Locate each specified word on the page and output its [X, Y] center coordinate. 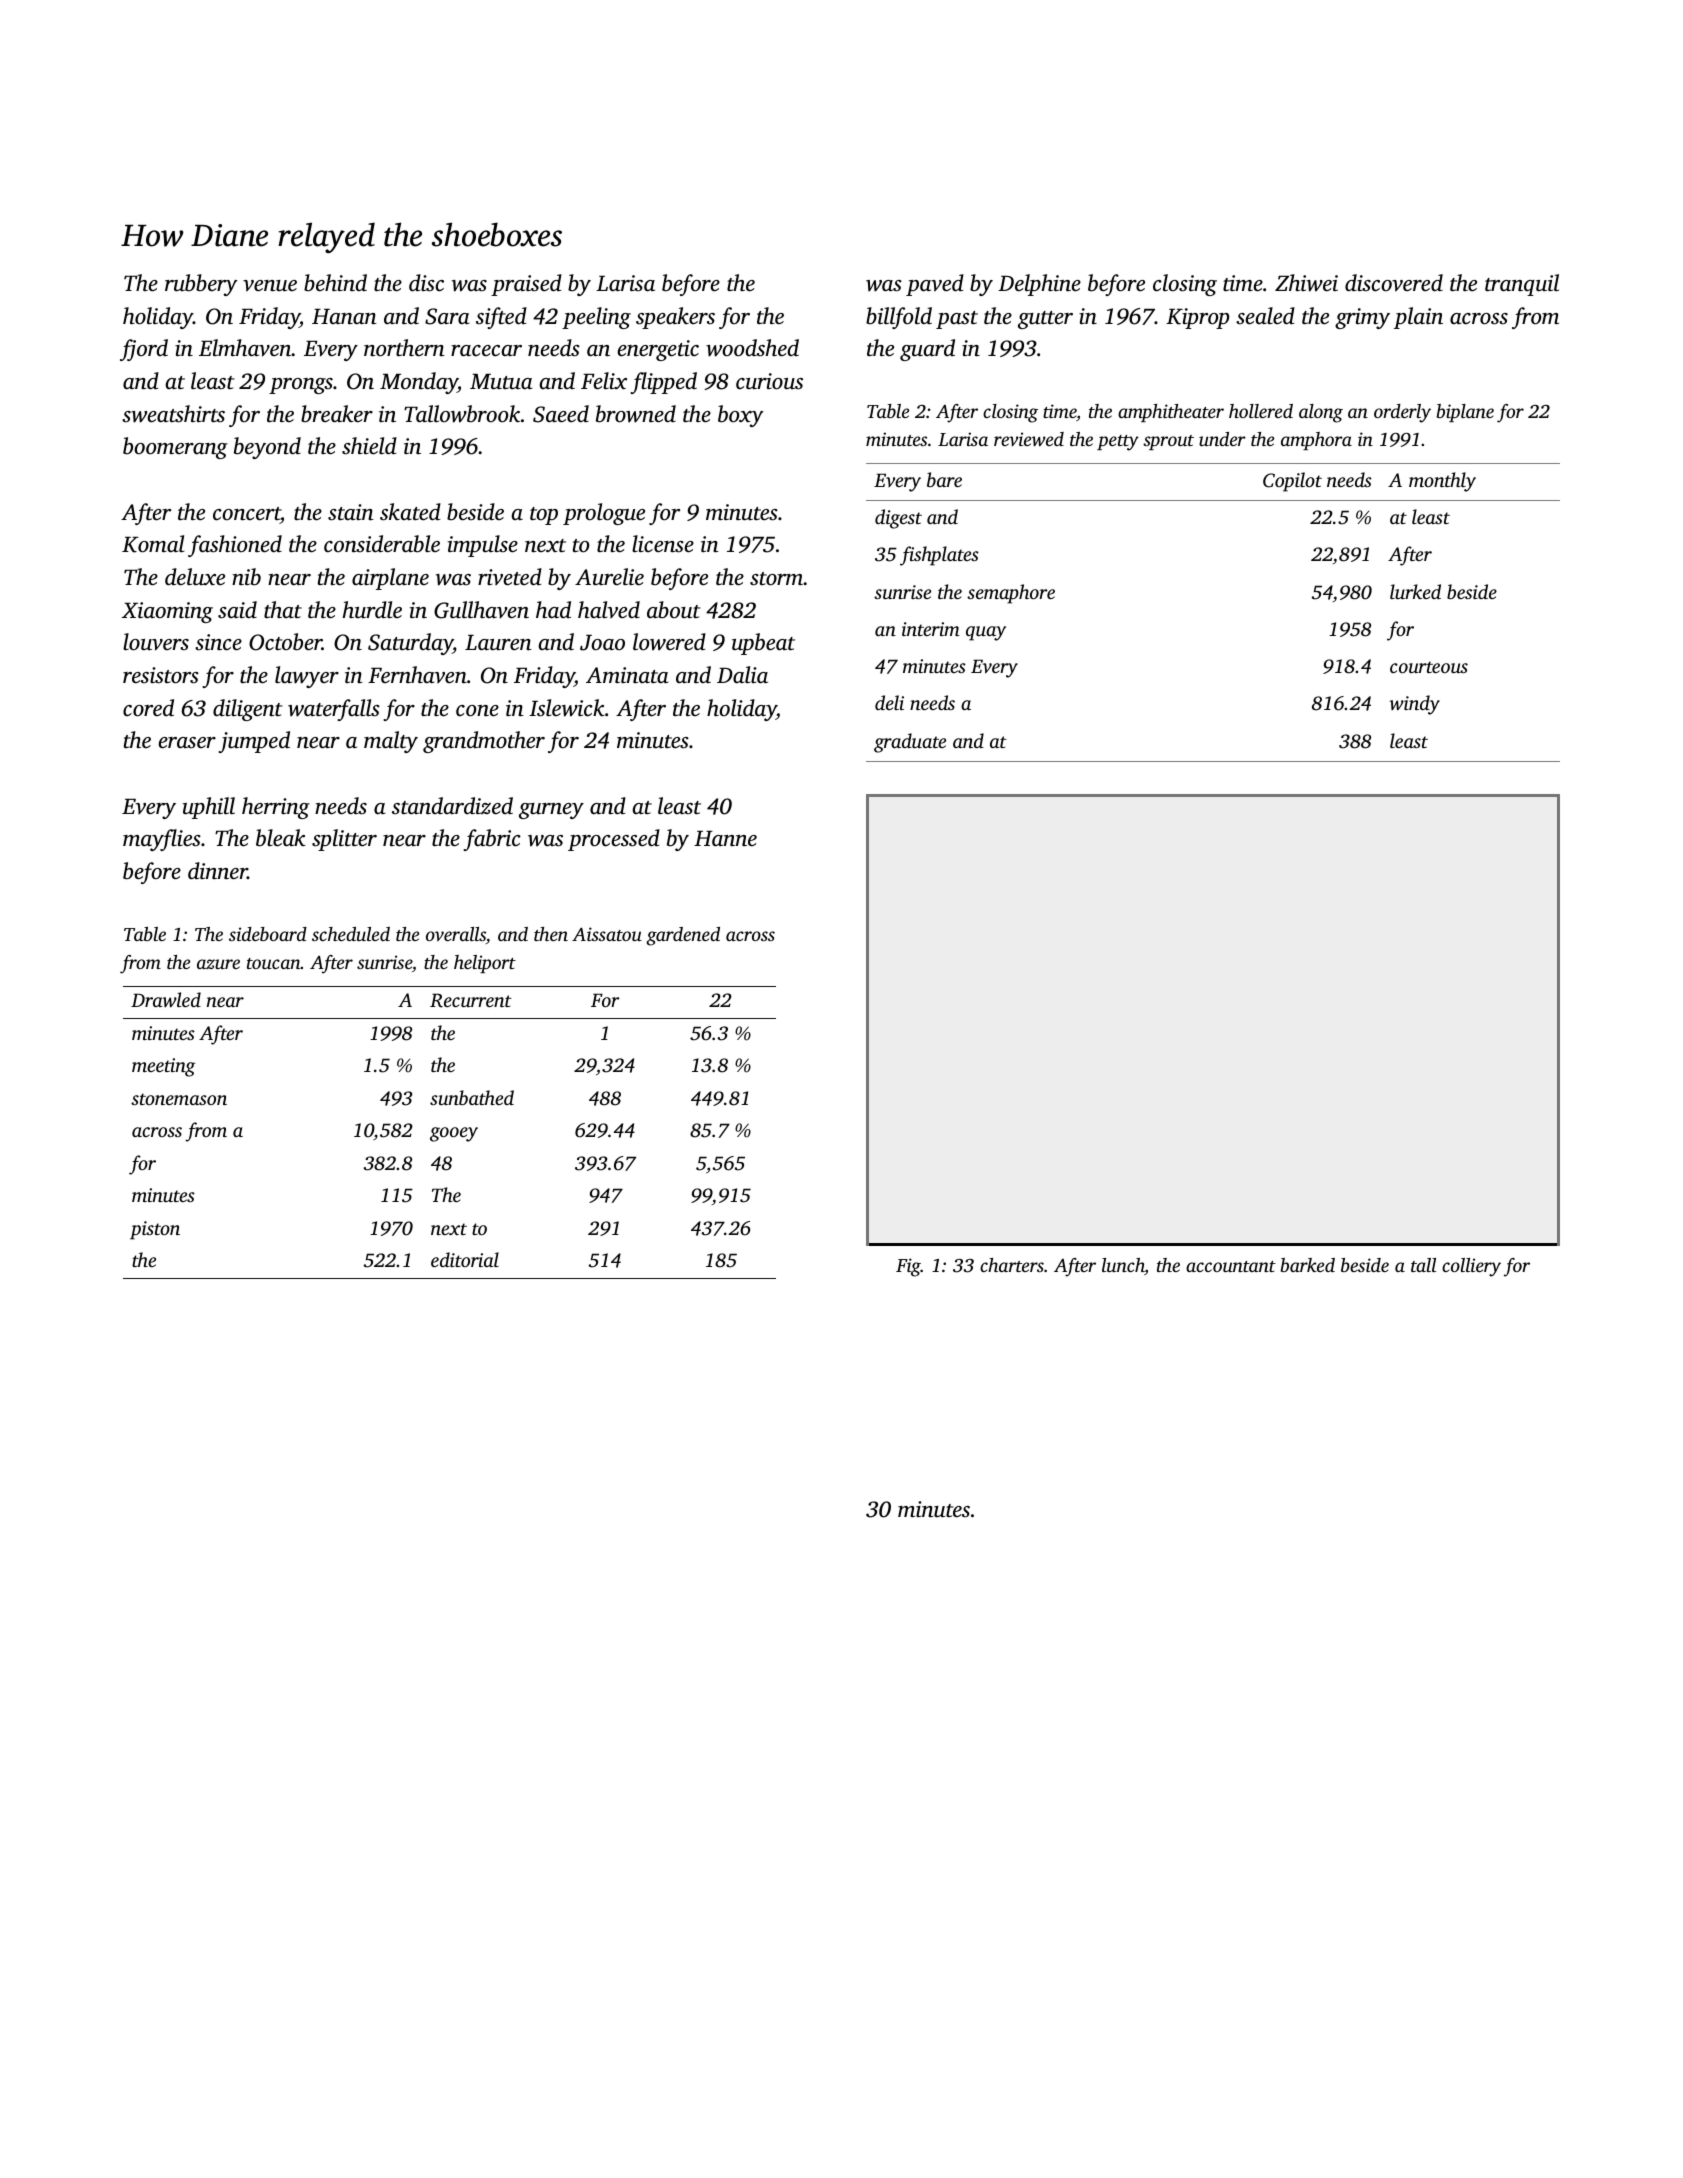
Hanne [725, 839]
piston [155, 1230]
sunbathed [472, 1097]
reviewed [1029, 439]
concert [247, 515]
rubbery [201, 285]
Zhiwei [1306, 283]
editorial [465, 1259]
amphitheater [1171, 413]
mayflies [162, 840]
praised [526, 285]
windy [1415, 705]
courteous [1429, 667]
